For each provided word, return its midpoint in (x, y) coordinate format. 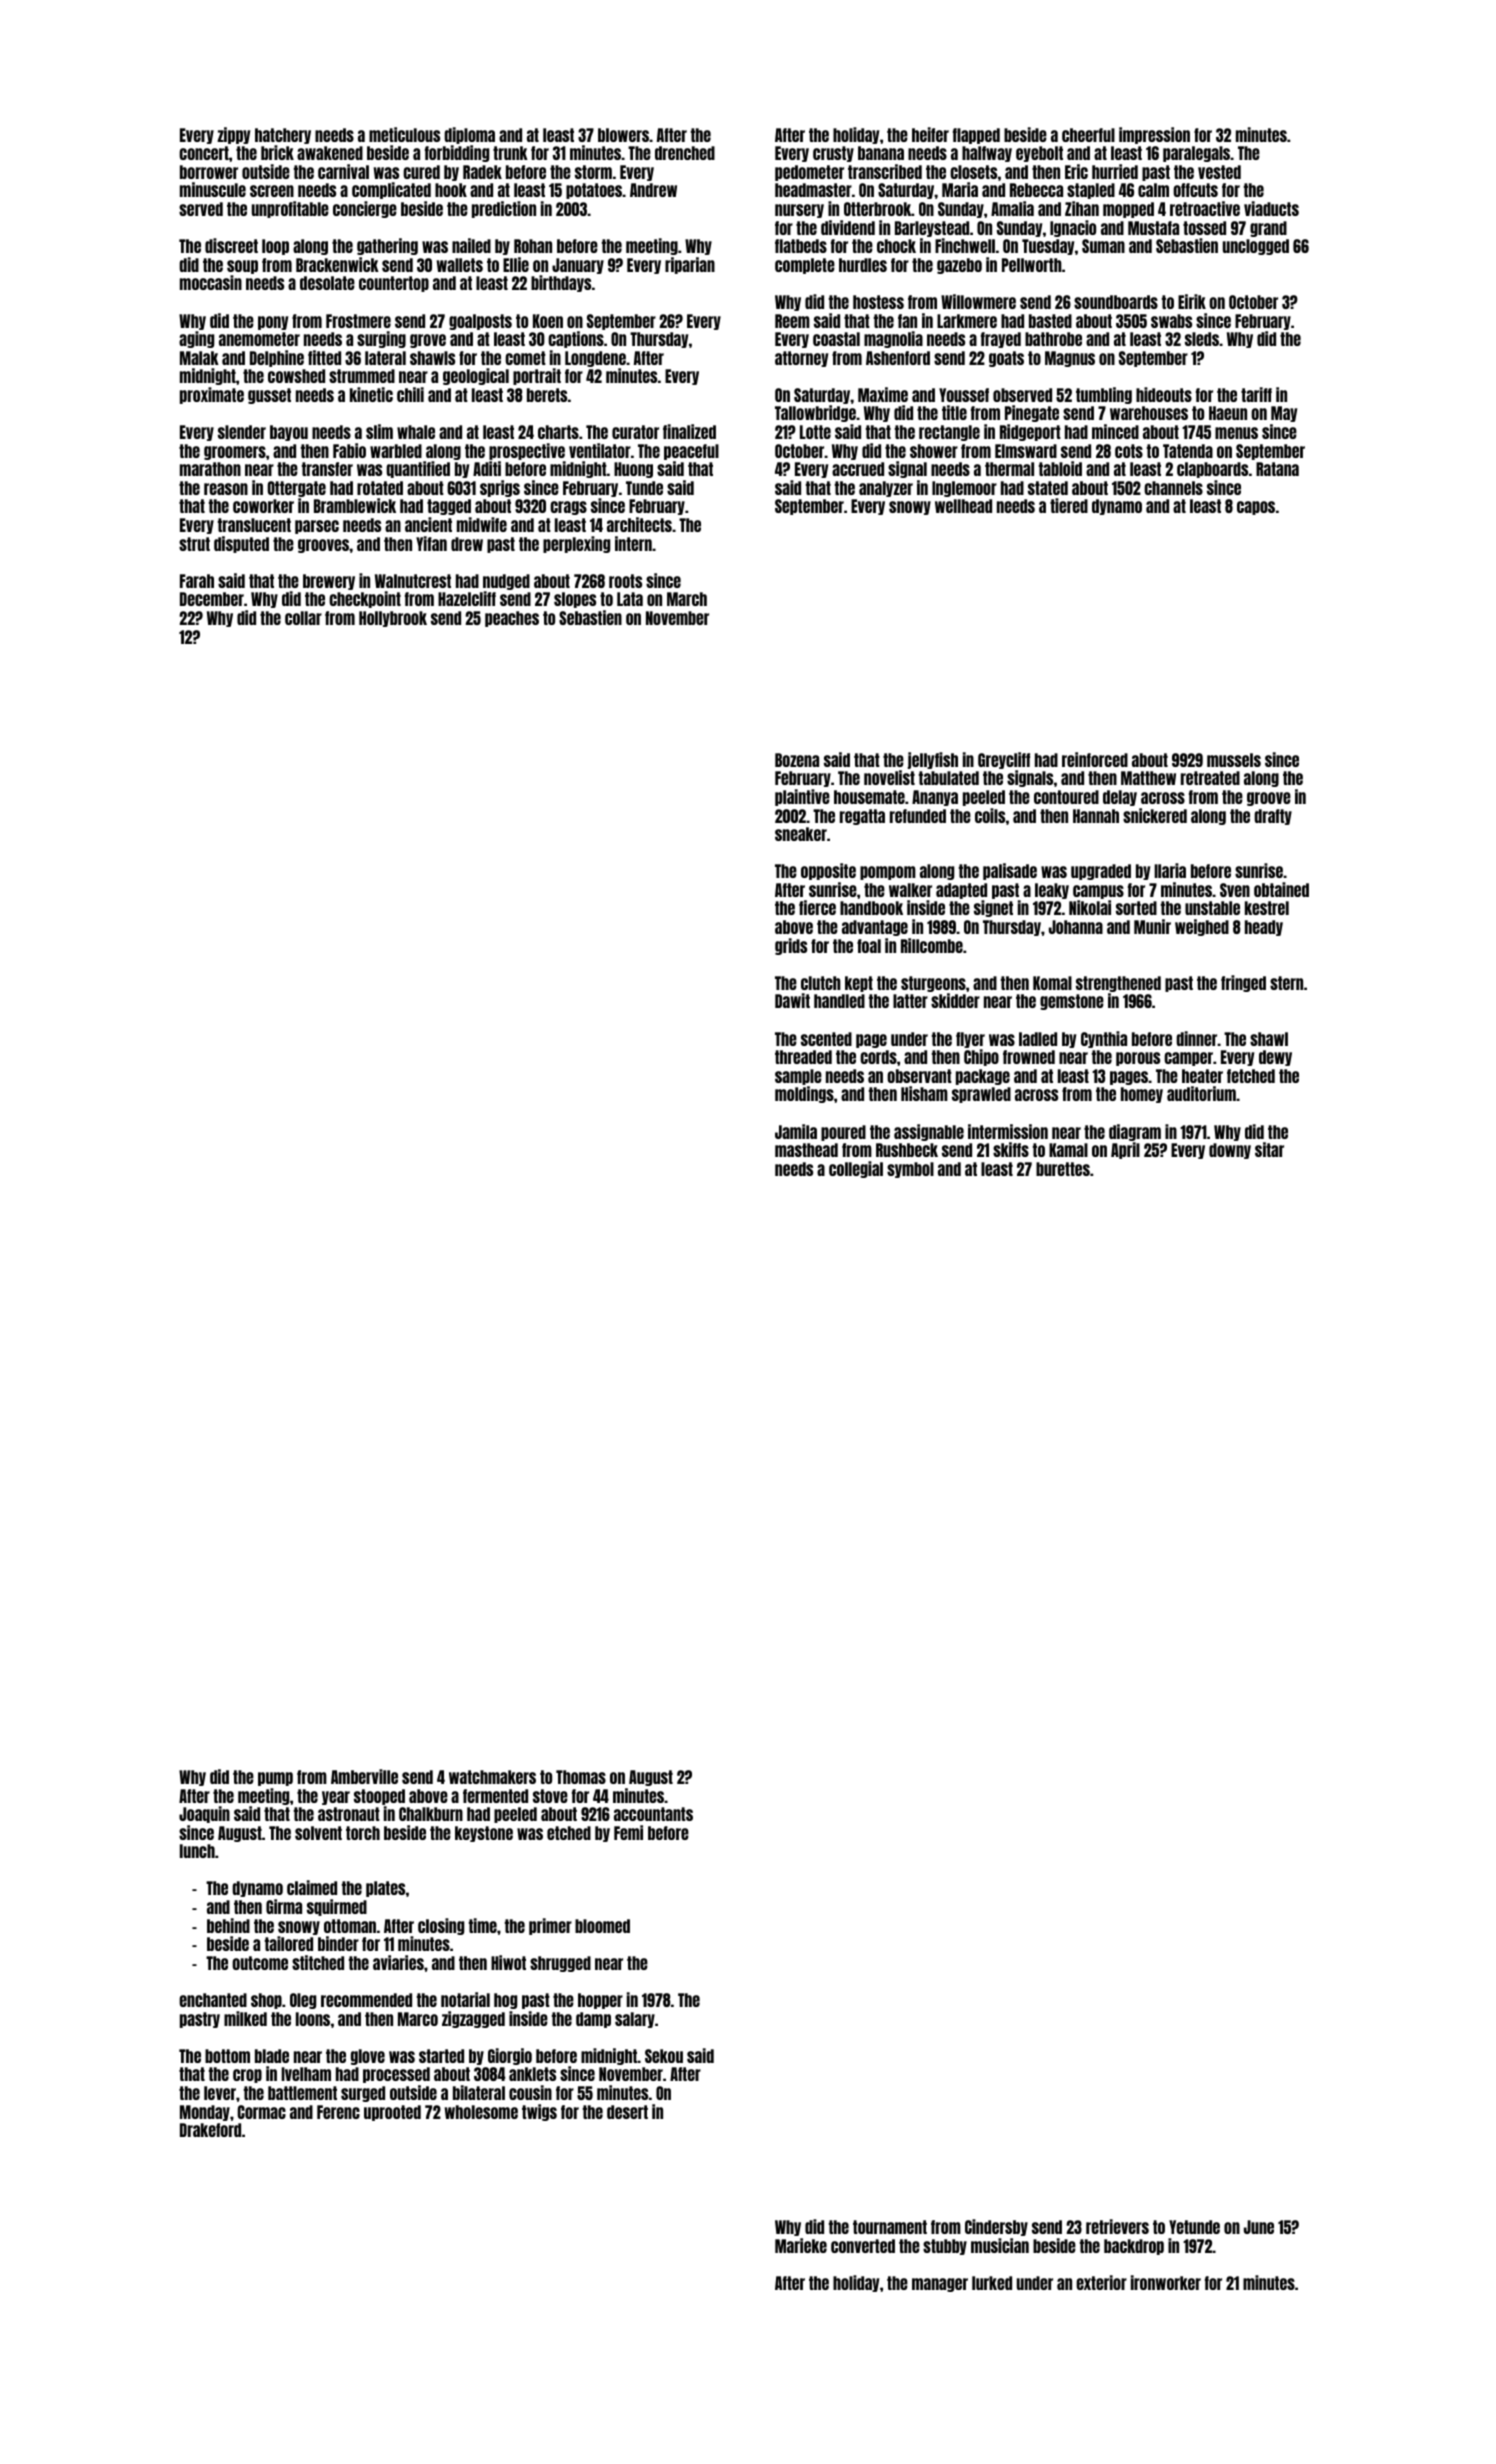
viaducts (1271, 208)
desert (627, 2112)
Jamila (796, 1131)
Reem (792, 321)
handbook (871, 908)
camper (1188, 1059)
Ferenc (338, 2112)
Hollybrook (393, 619)
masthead (806, 1150)
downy (1230, 1151)
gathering (387, 246)
